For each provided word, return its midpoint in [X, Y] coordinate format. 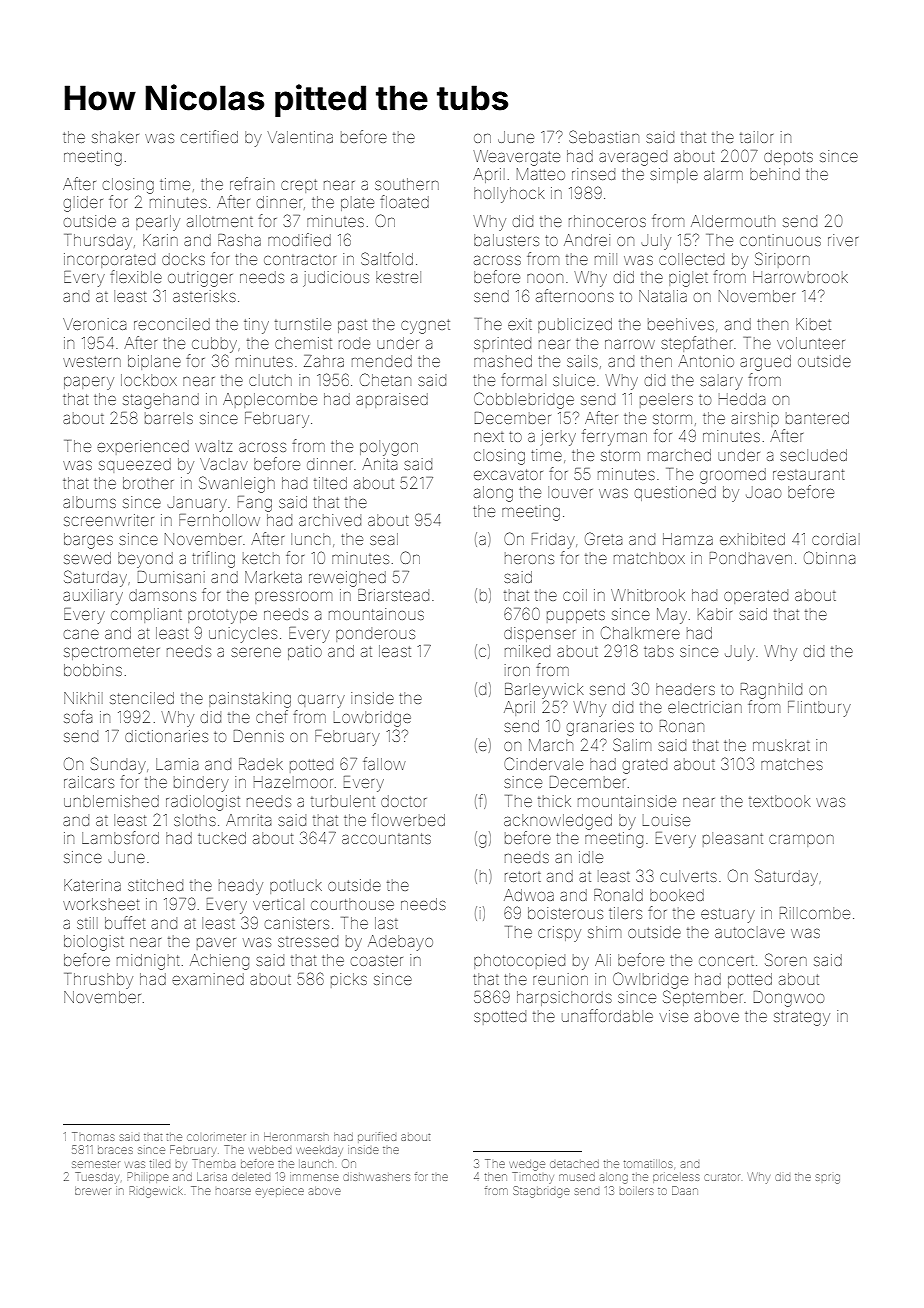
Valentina [300, 137]
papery [89, 383]
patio [305, 652]
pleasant [733, 839]
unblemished [111, 801]
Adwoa [529, 895]
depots [788, 157]
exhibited [752, 539]
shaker [115, 137]
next [489, 437]
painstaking [250, 700]
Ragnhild [771, 691]
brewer [93, 1191]
